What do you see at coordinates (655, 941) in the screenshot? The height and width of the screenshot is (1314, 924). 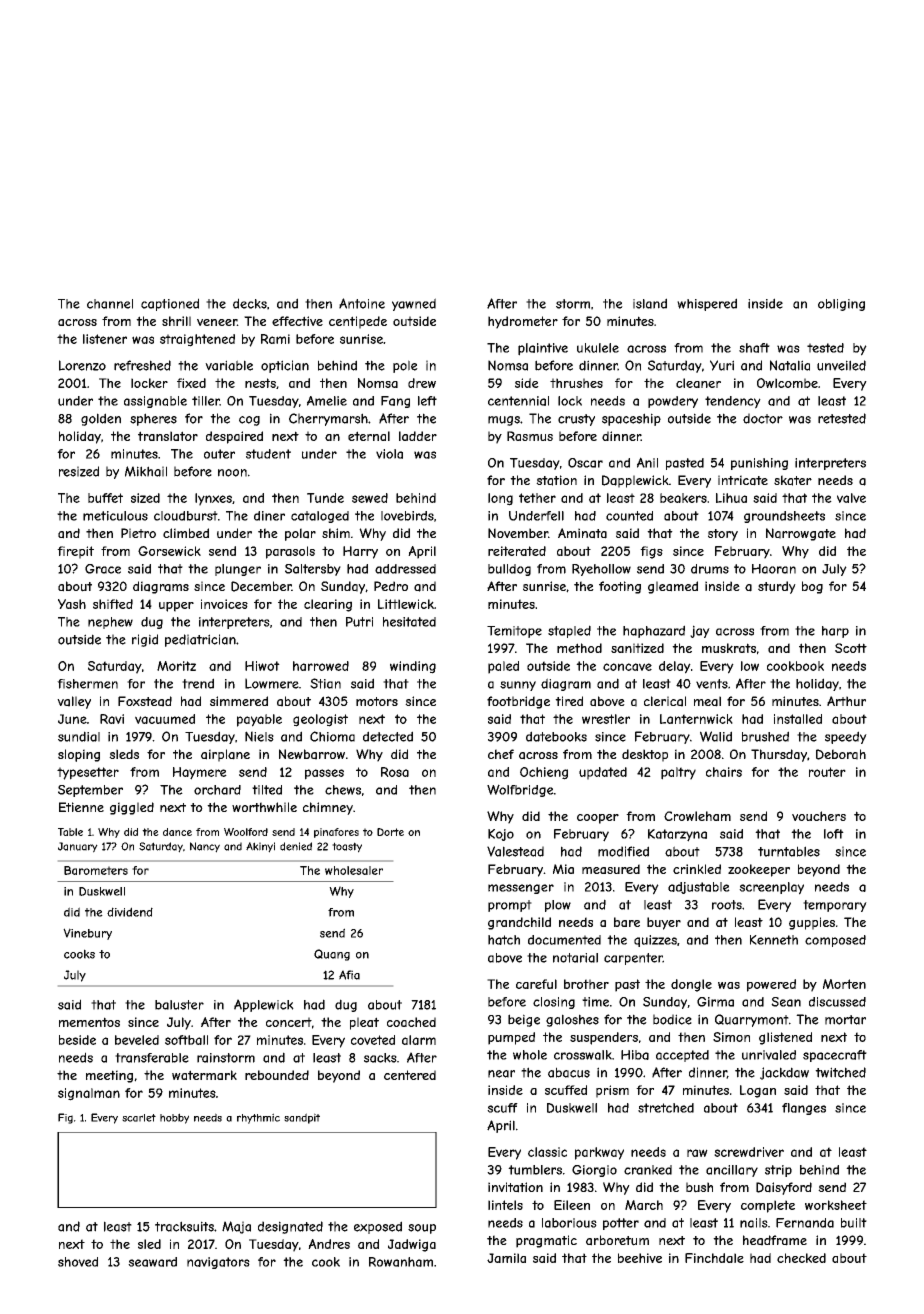 I see `quizzes` at bounding box center [655, 941].
